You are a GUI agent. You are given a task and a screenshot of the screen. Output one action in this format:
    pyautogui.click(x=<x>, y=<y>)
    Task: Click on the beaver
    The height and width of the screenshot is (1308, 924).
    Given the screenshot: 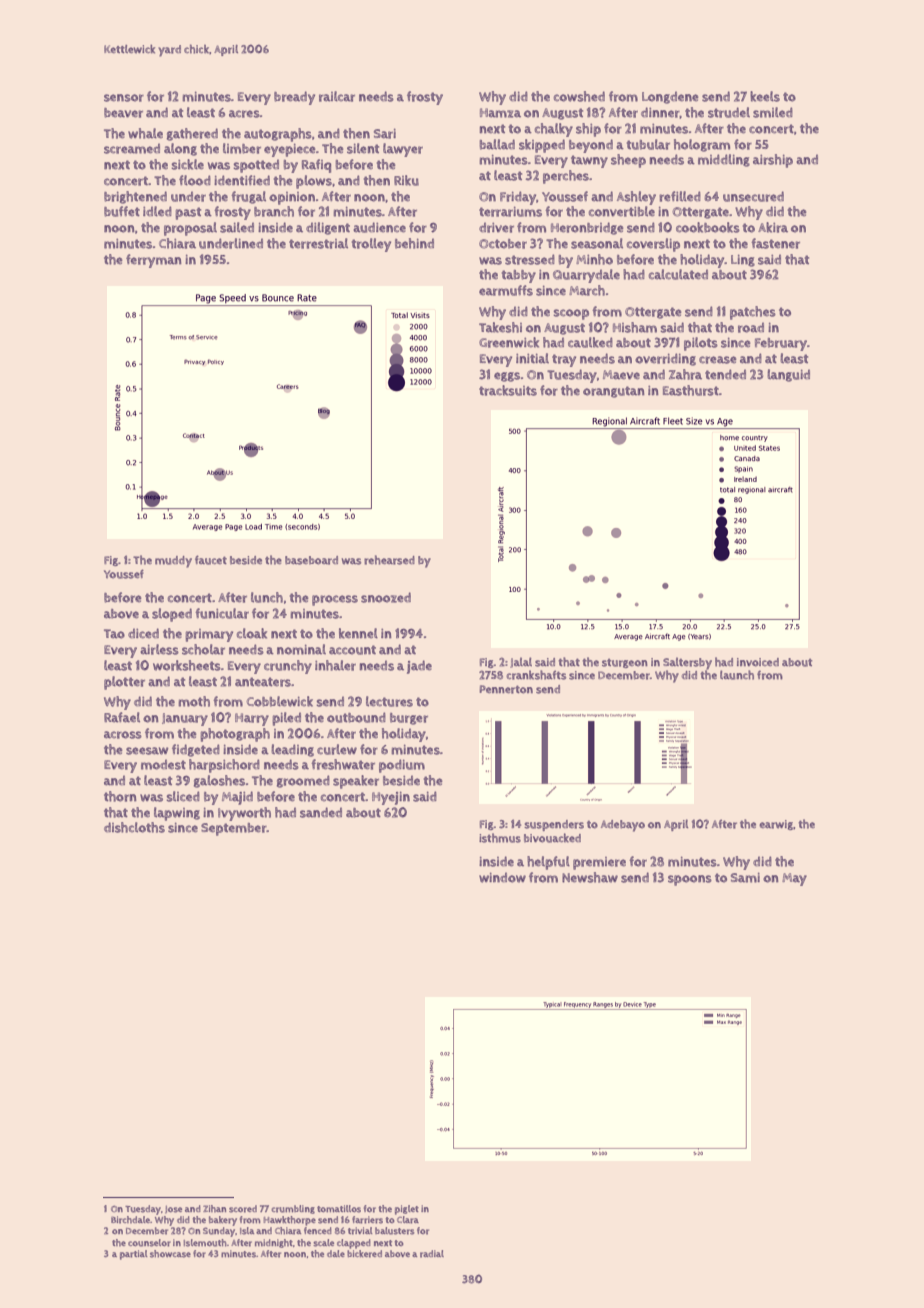 What is the action you would take?
    pyautogui.click(x=123, y=113)
